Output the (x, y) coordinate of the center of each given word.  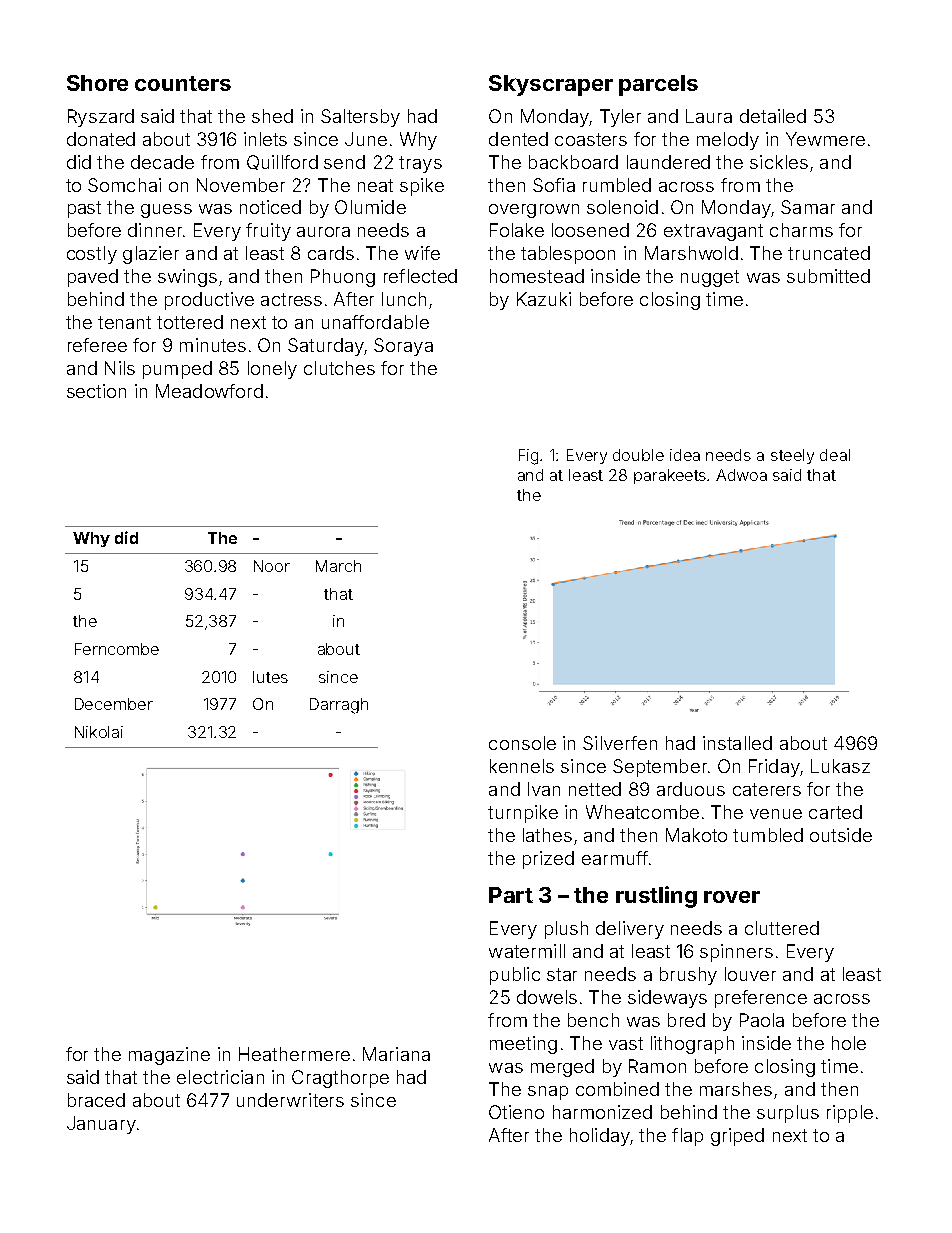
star (562, 974)
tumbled (768, 835)
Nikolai (99, 732)
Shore (97, 83)
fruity (268, 232)
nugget (710, 278)
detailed (773, 116)
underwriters (290, 1100)
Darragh (339, 706)
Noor (272, 566)
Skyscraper (551, 85)
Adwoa (741, 475)
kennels (522, 766)
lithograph (692, 1045)
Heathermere (294, 1054)
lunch (404, 299)
